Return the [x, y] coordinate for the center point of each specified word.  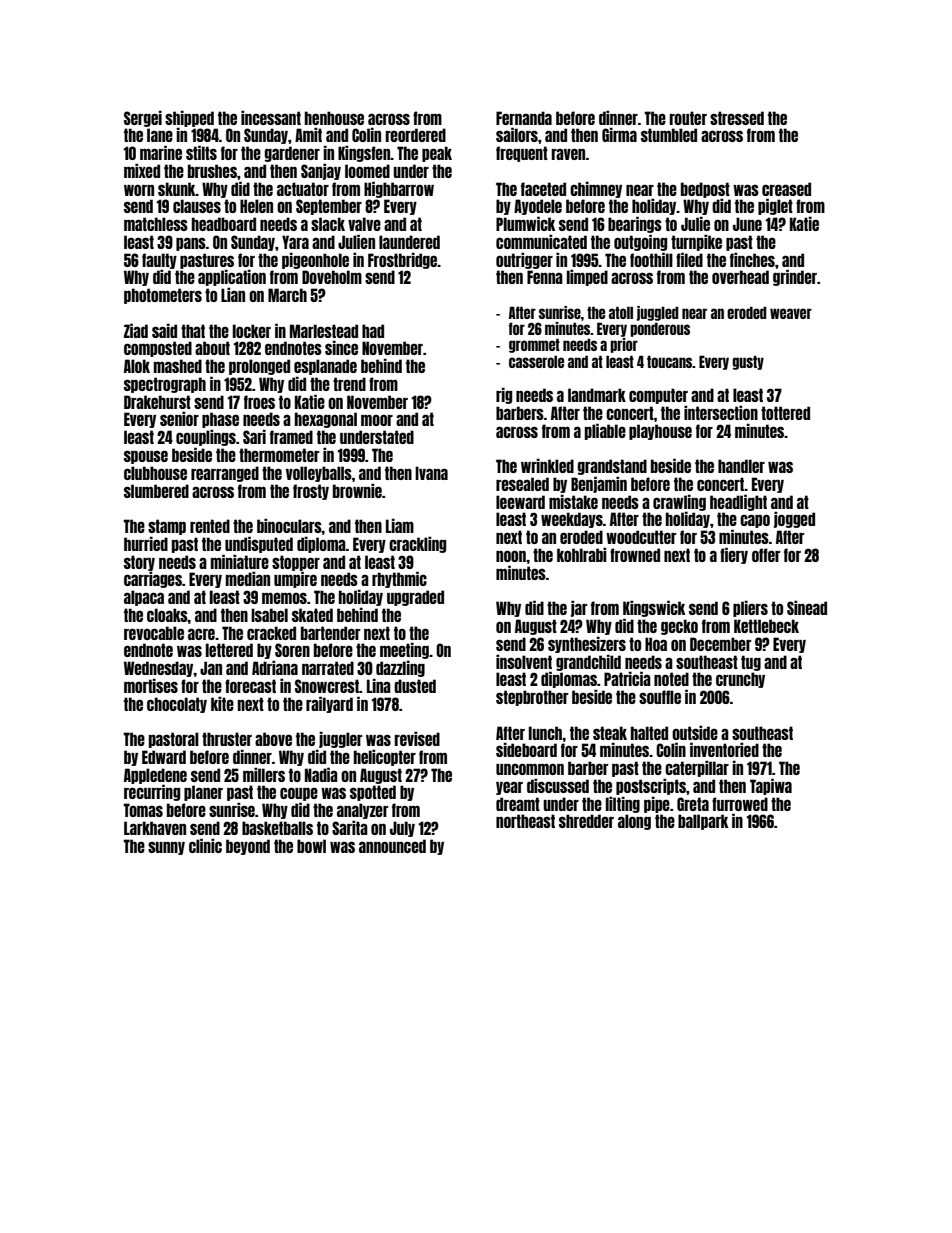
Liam [400, 525]
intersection [721, 412]
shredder [586, 821]
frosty [311, 492]
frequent [522, 154]
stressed [737, 118]
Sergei [143, 118]
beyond [248, 847]
